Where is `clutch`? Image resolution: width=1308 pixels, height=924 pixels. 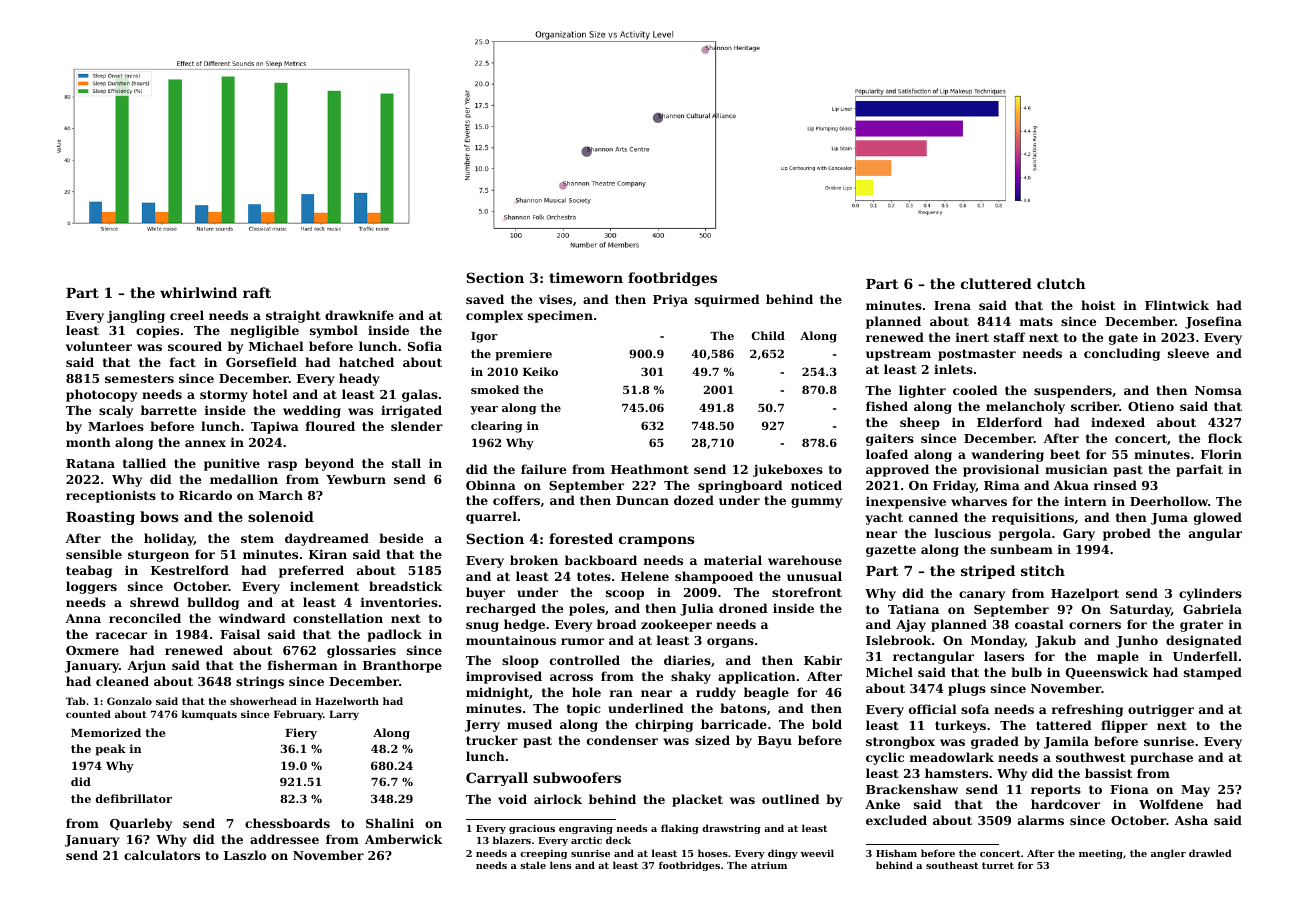
clutch is located at coordinates (1061, 283).
